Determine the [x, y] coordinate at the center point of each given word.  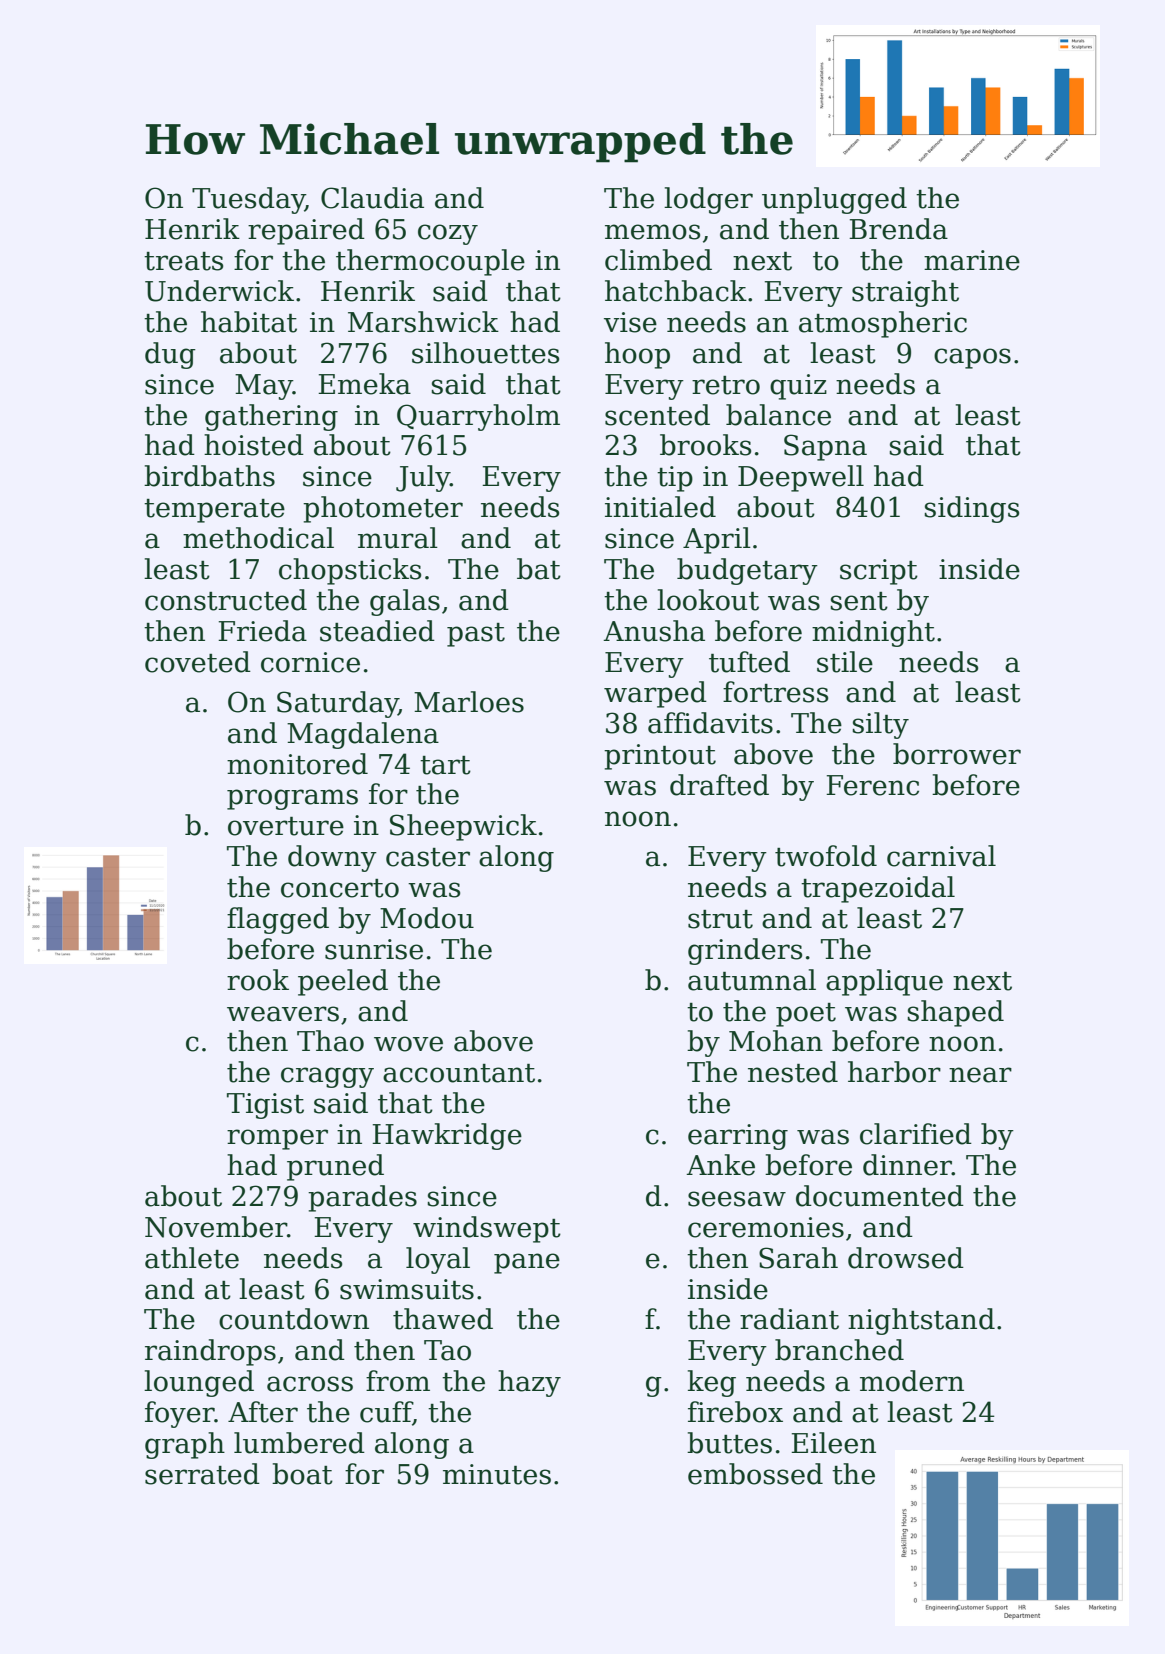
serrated [202, 1474]
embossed [755, 1474]
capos [972, 358]
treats [183, 261]
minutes [497, 1474]
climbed [658, 260]
